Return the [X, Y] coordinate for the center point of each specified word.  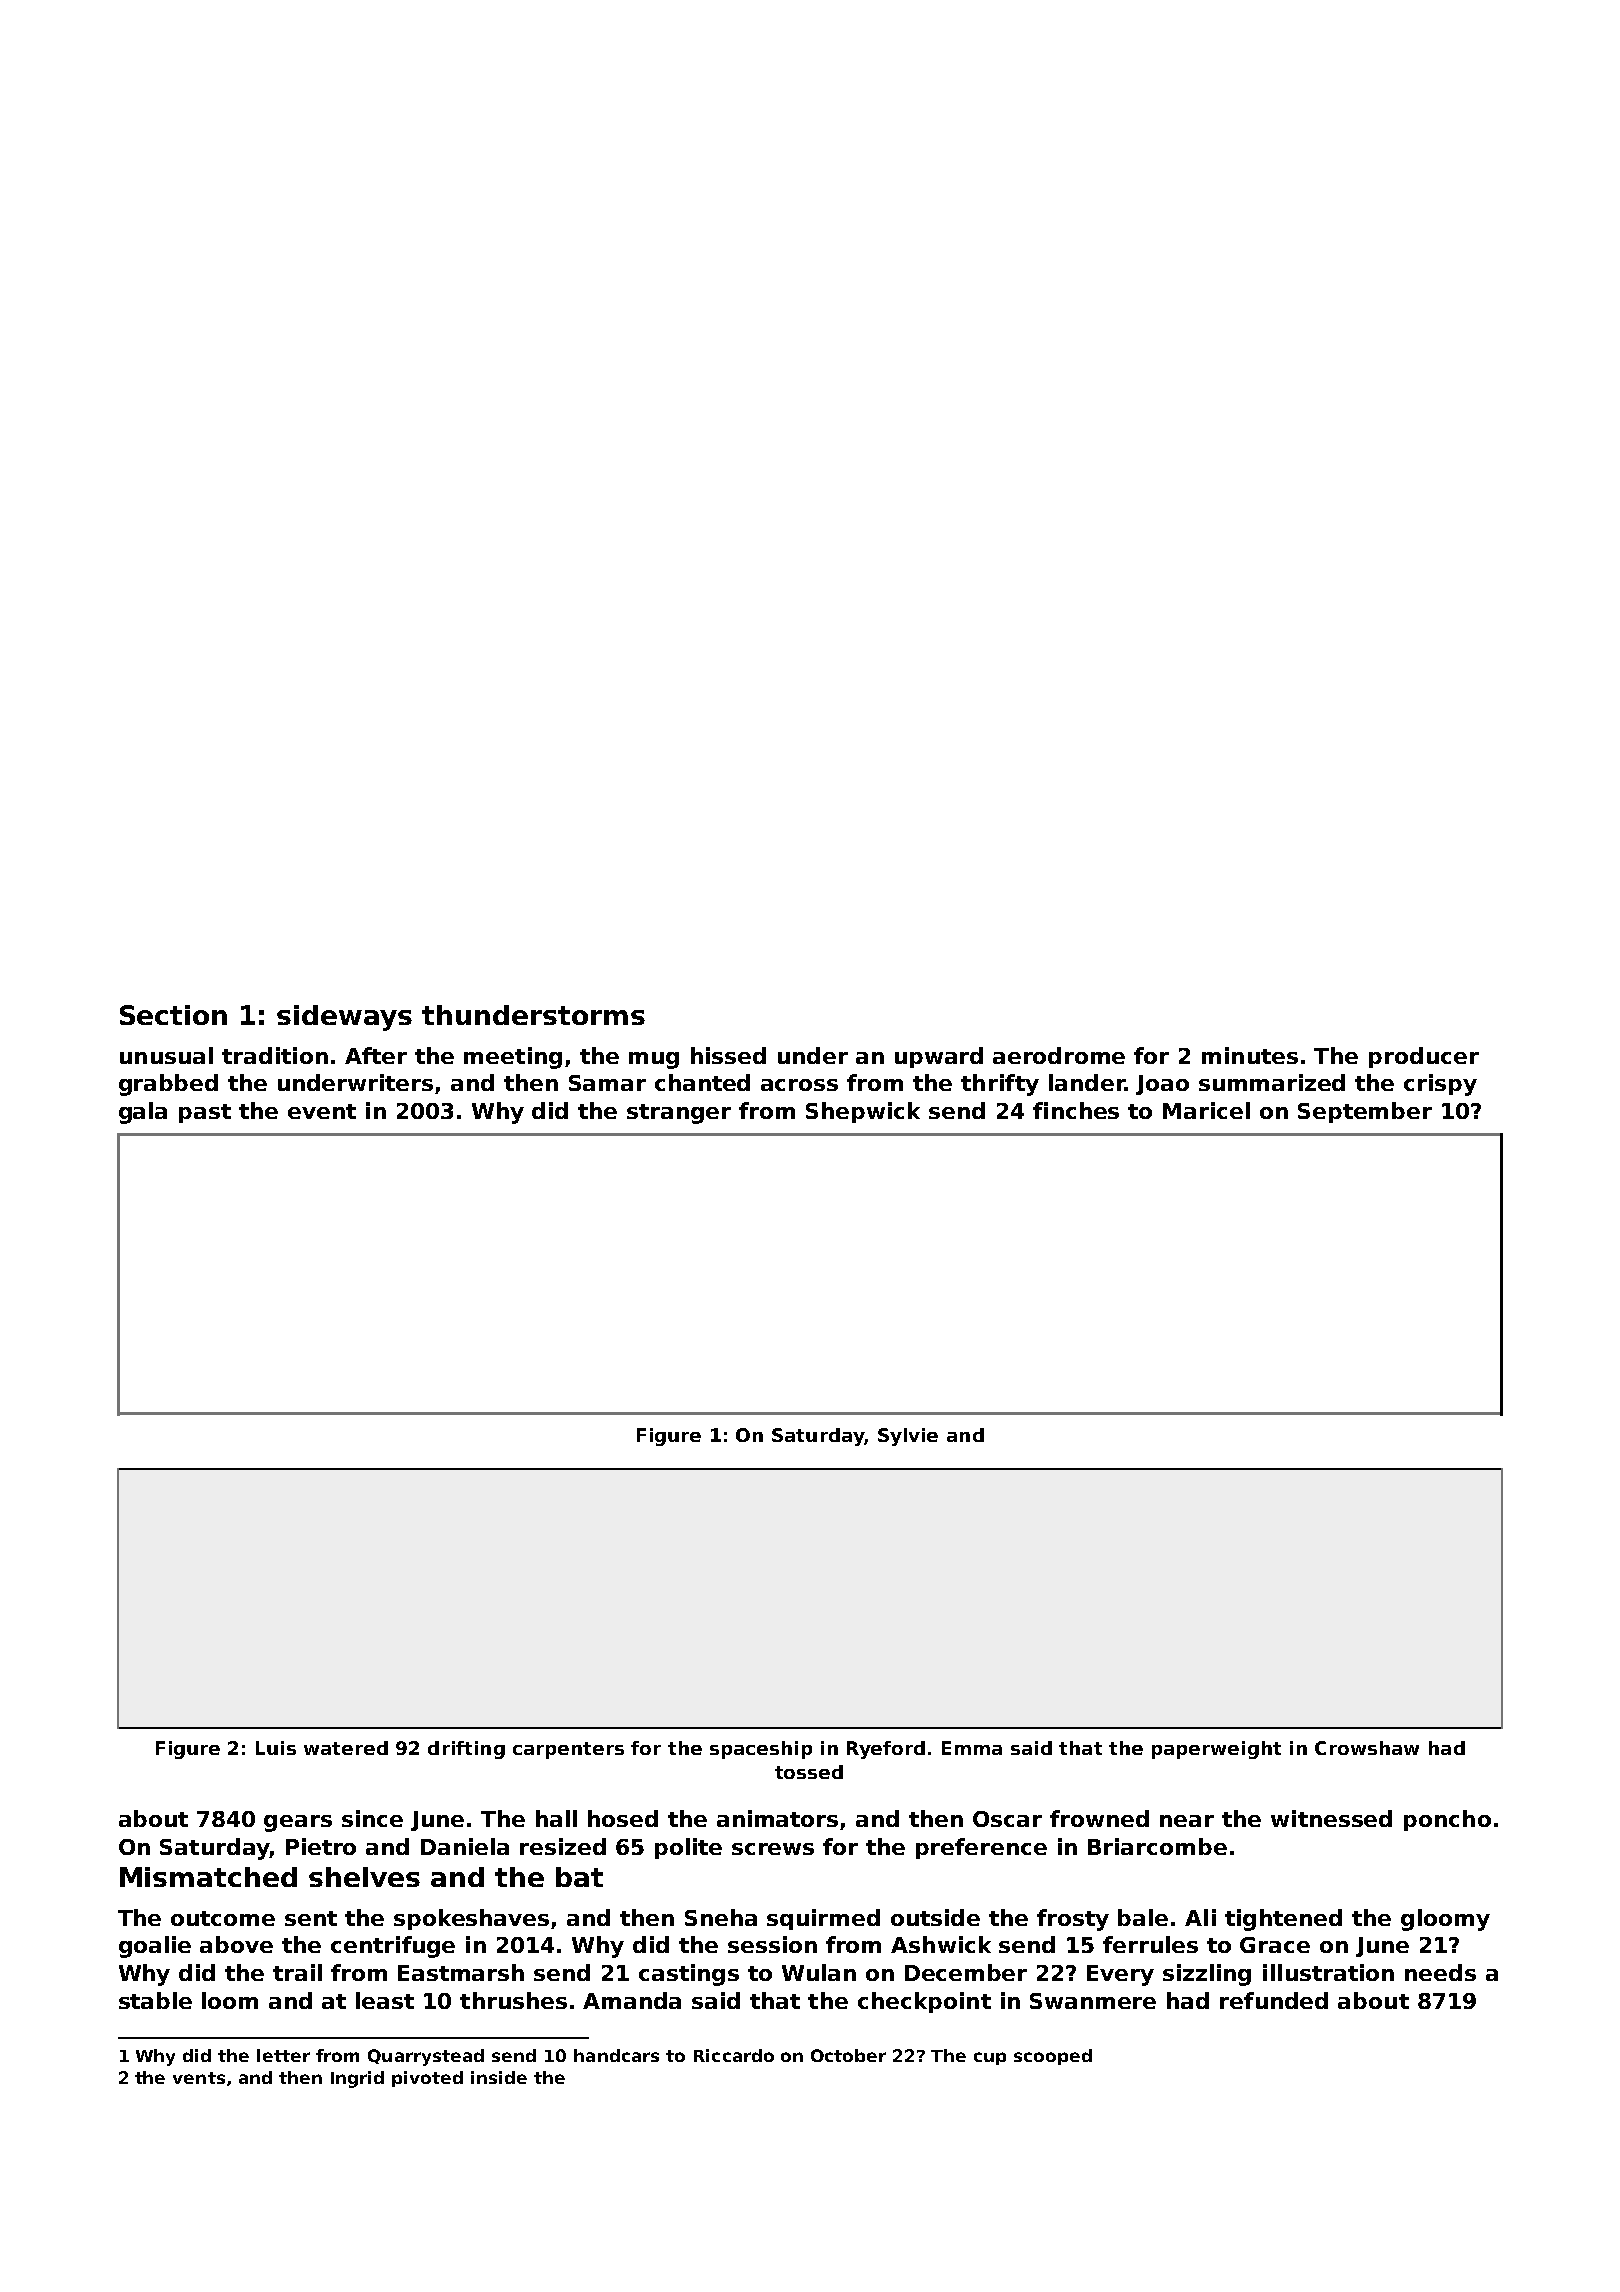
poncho [1447, 1820]
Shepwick [863, 1112]
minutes [1250, 1055]
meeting [513, 1058]
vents [199, 2078]
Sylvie [908, 1437]
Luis [276, 1748]
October [848, 2055]
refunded [1274, 2000]
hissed [728, 1055]
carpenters [568, 1750]
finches [1076, 1110]
